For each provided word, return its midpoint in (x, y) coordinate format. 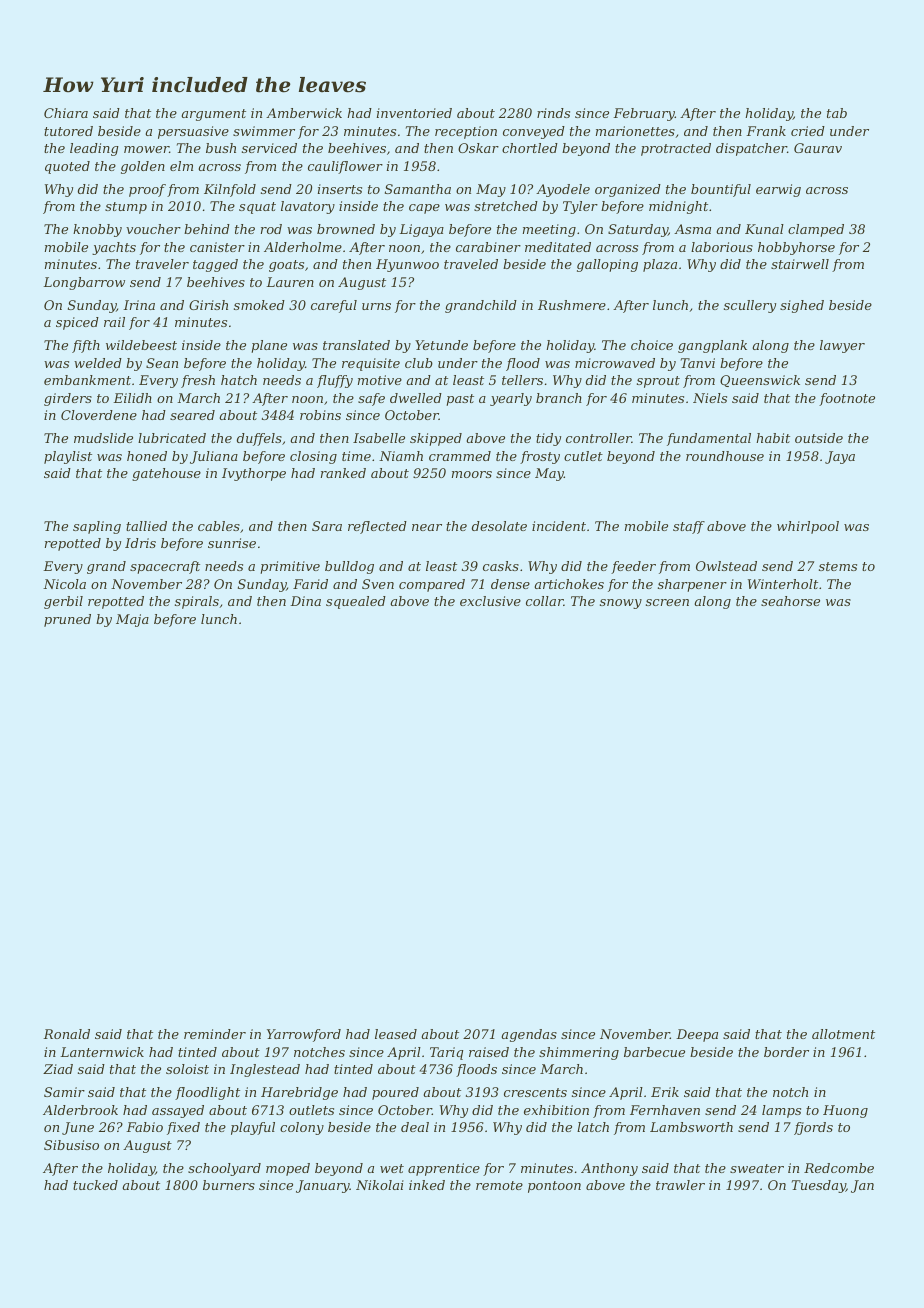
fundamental (709, 439)
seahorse (790, 601)
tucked (95, 1185)
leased (396, 1034)
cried (808, 131)
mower (146, 149)
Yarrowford (304, 1035)
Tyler (580, 207)
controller (599, 438)
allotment (843, 1034)
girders (68, 399)
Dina (305, 601)
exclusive (490, 601)
